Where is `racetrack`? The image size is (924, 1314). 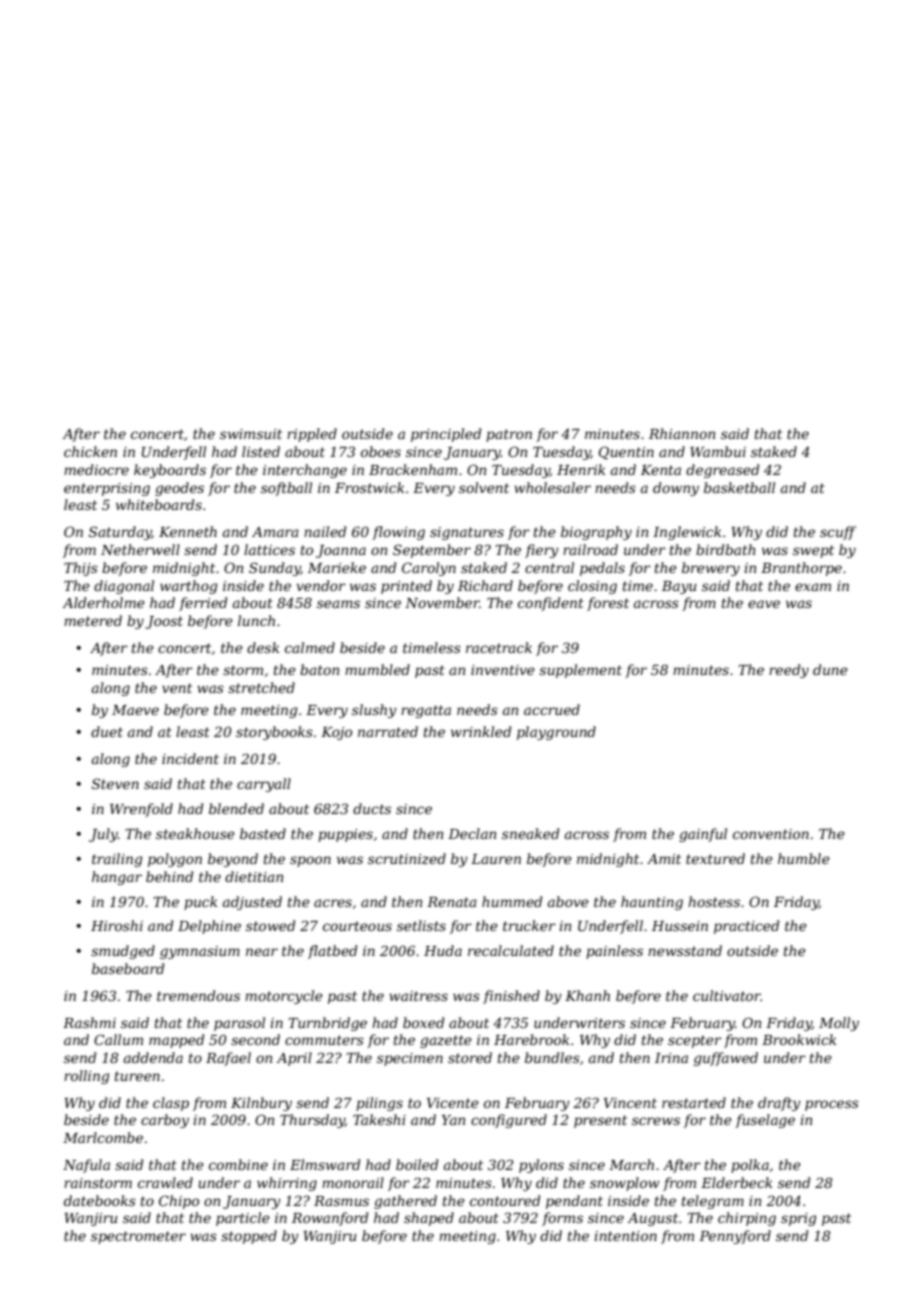 racetrack is located at coordinates (499, 647).
